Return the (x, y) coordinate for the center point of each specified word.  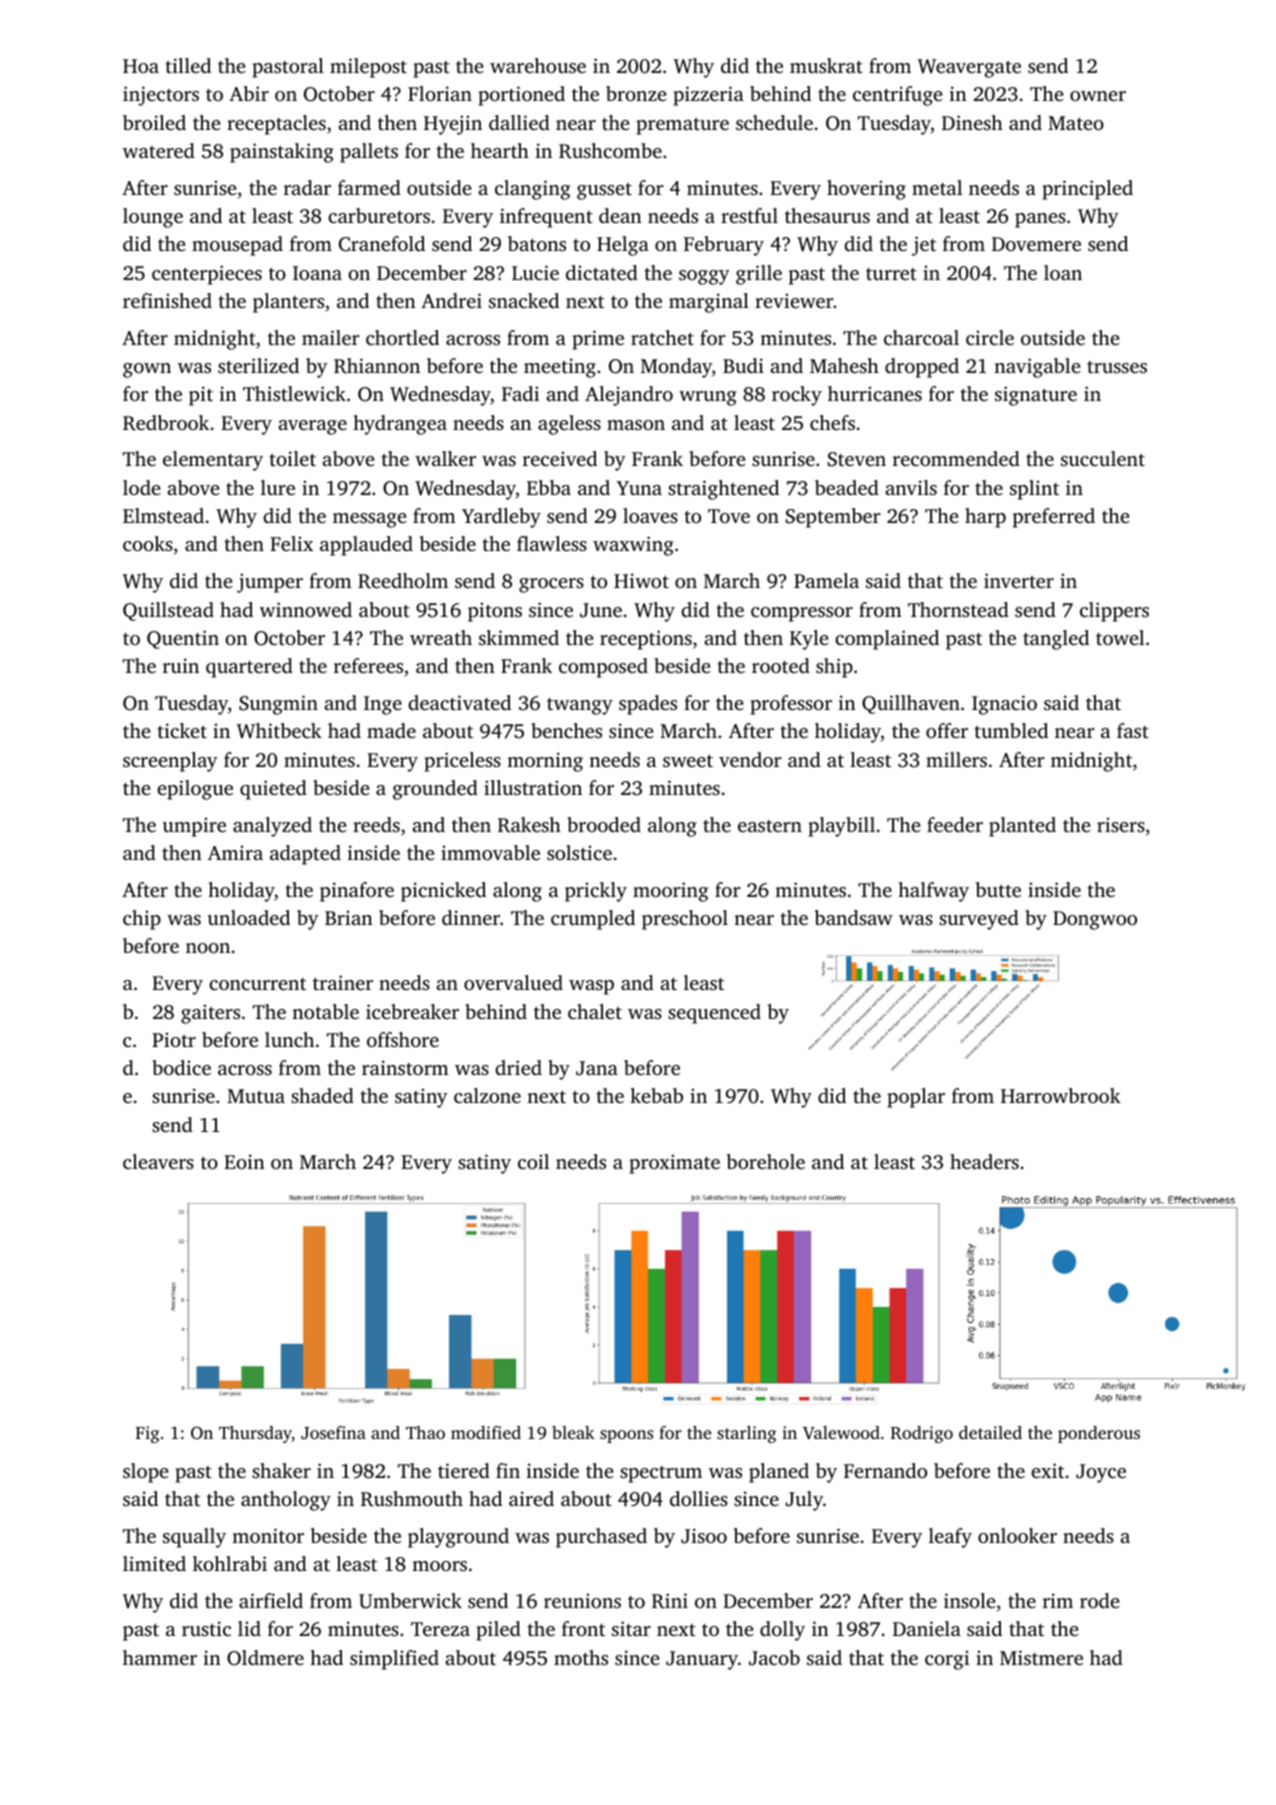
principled (1087, 190)
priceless (462, 762)
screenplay (170, 762)
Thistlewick (294, 393)
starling (746, 1434)
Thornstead (958, 609)
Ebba (549, 487)
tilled (188, 65)
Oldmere (265, 1658)
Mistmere (1041, 1657)
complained (887, 640)
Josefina (333, 1433)
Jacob (774, 1658)
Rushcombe (610, 151)
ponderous (1099, 1434)
